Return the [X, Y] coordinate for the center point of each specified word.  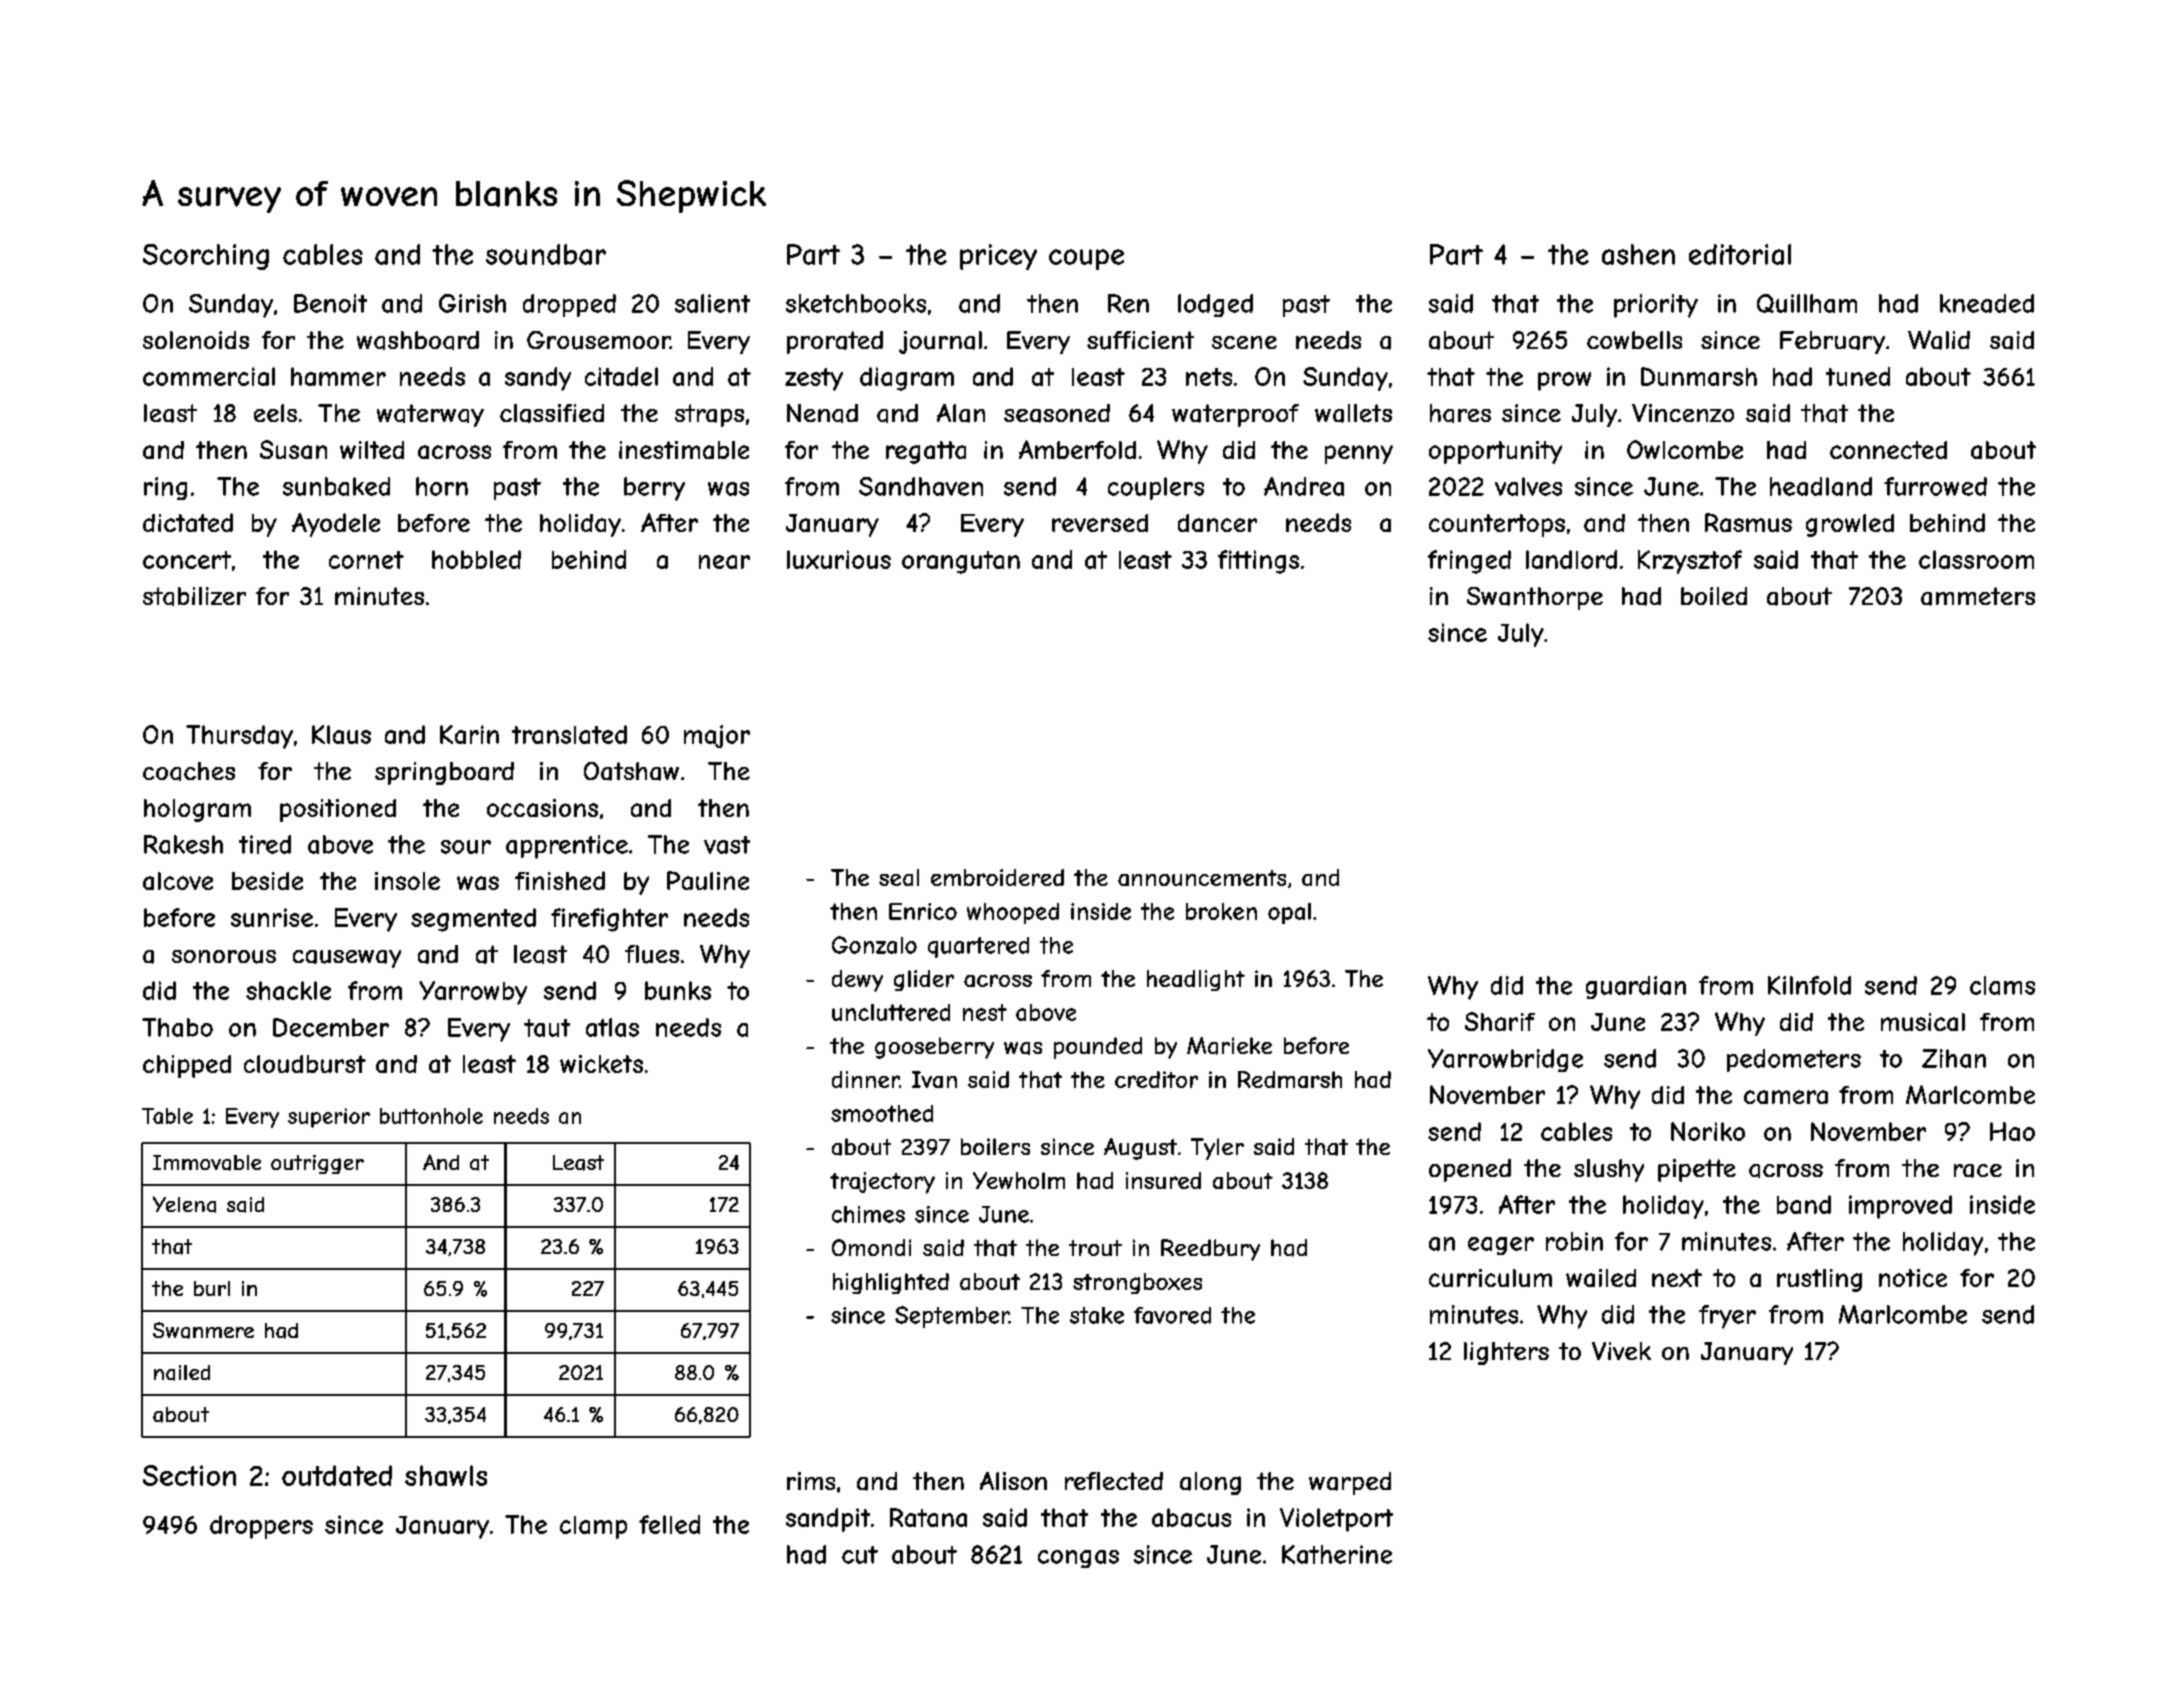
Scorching [206, 257]
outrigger [317, 1164]
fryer [1727, 1317]
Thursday [239, 737]
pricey [998, 257]
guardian [1636, 987]
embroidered [997, 877]
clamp [593, 1527]
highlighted [891, 1283]
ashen [1638, 254]
